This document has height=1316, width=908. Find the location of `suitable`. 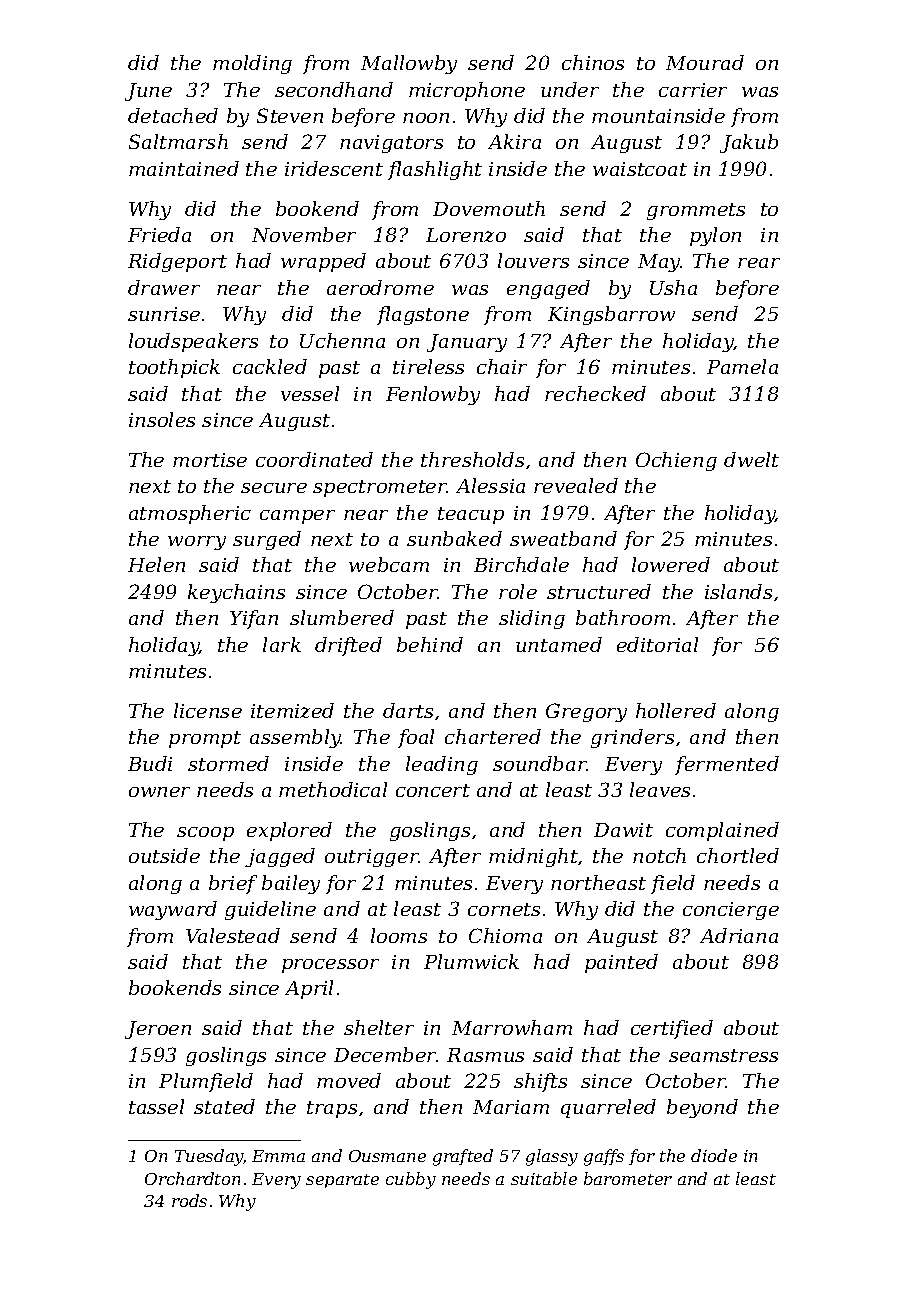

suitable is located at coordinates (544, 1178).
